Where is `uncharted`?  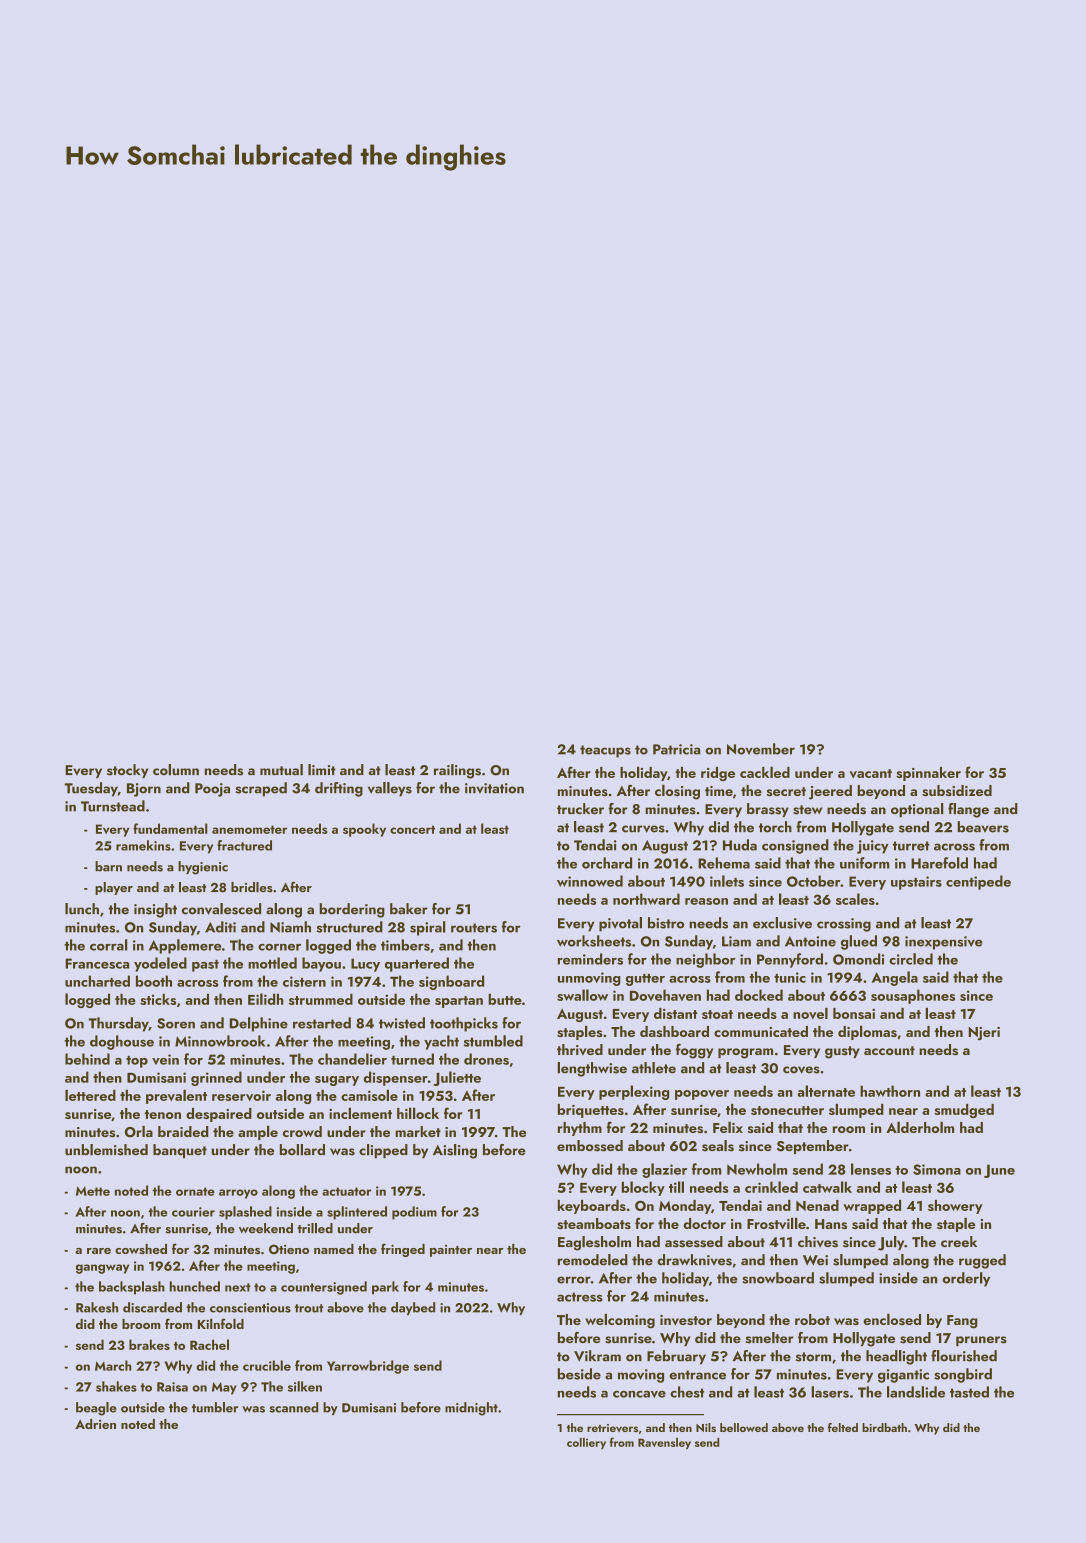 uncharted is located at coordinates (97, 981).
